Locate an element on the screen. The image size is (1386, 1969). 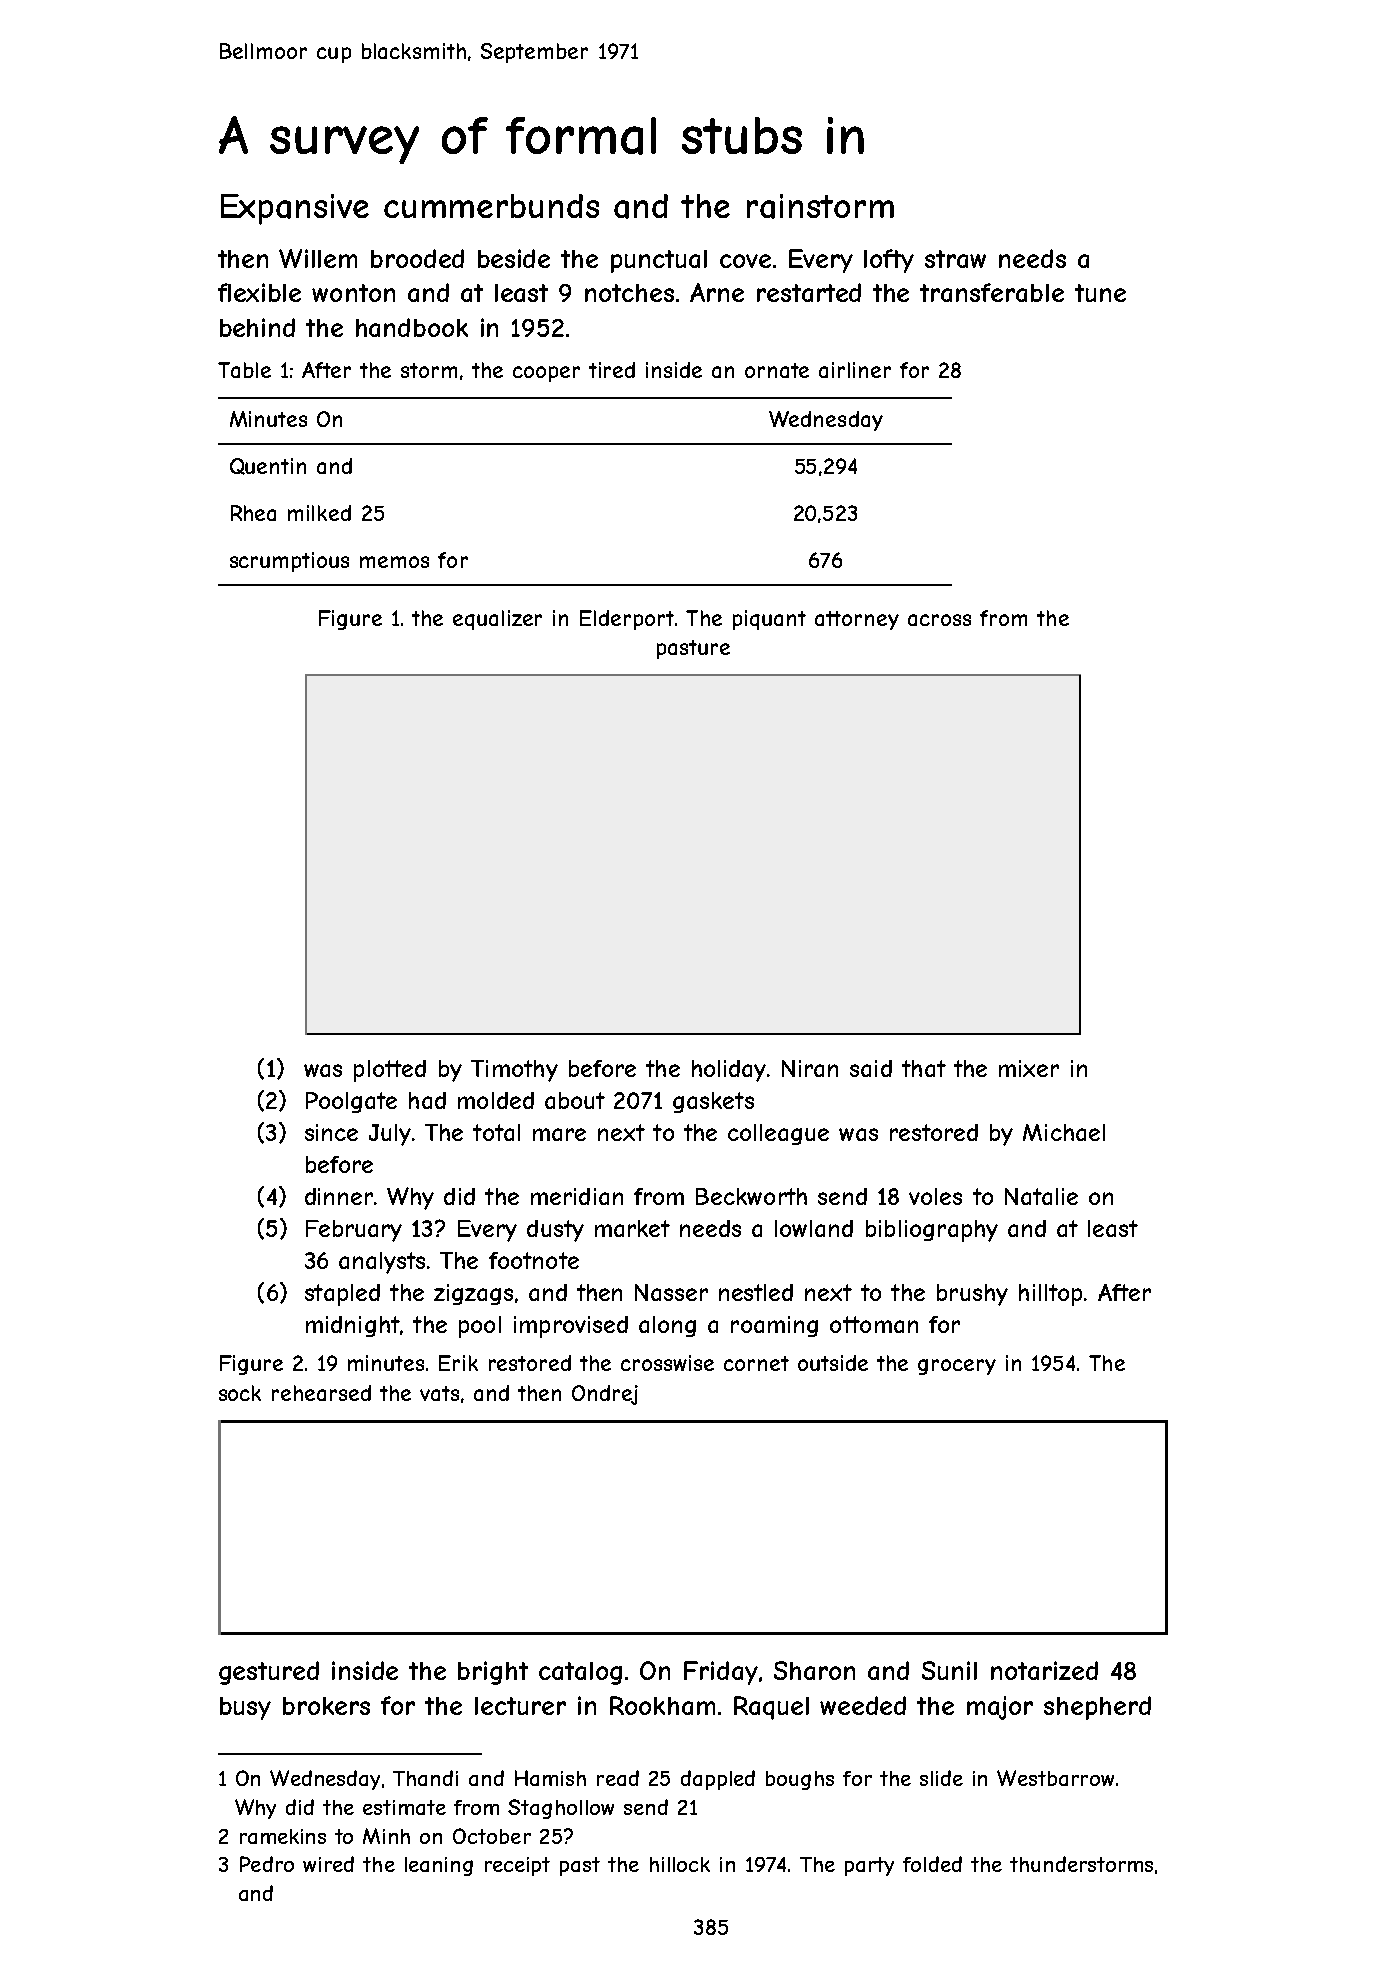
plotted is located at coordinates (390, 1071).
